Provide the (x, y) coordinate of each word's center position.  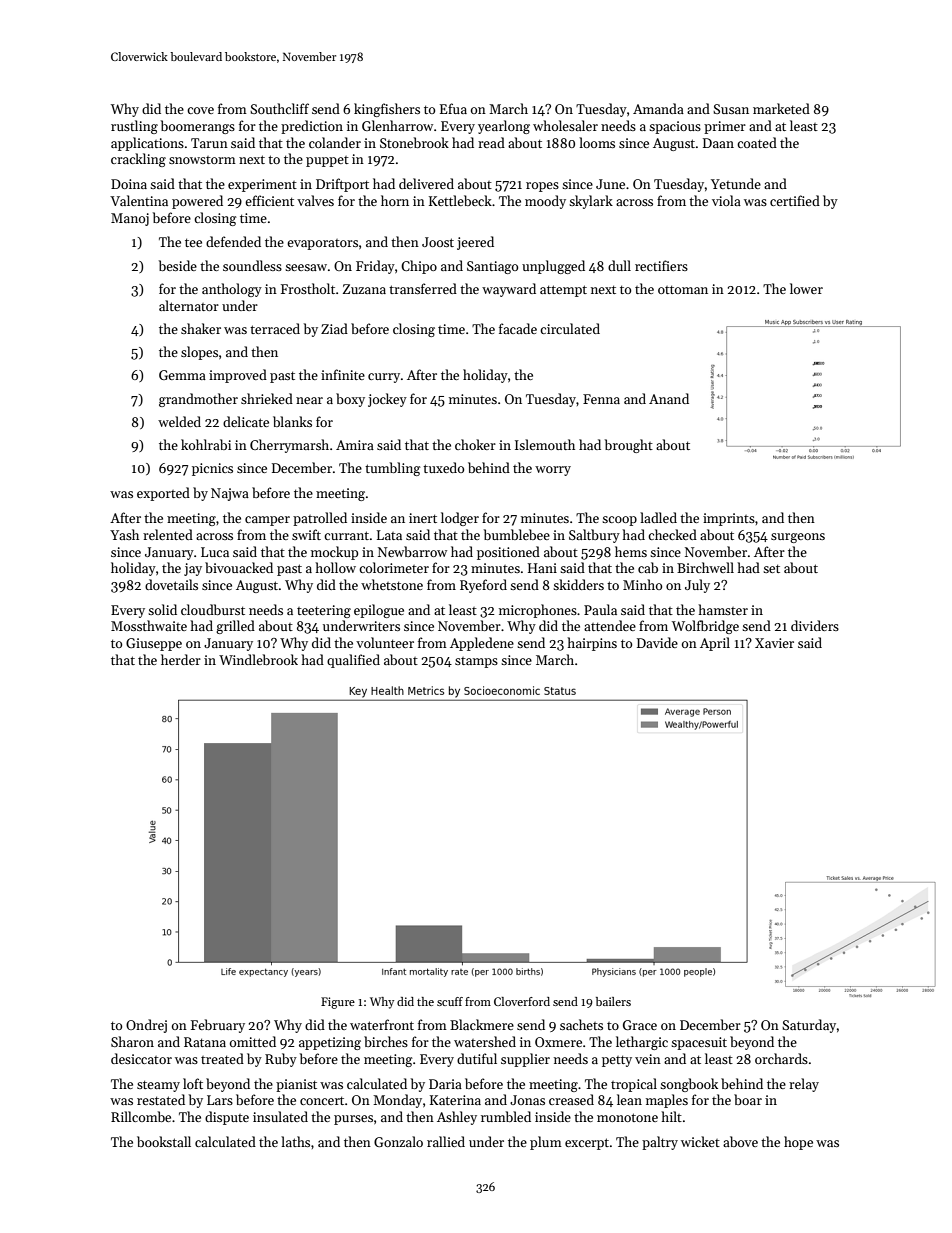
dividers (815, 625)
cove (200, 110)
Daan (718, 143)
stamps (476, 662)
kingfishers (387, 110)
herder (181, 659)
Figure (338, 1003)
